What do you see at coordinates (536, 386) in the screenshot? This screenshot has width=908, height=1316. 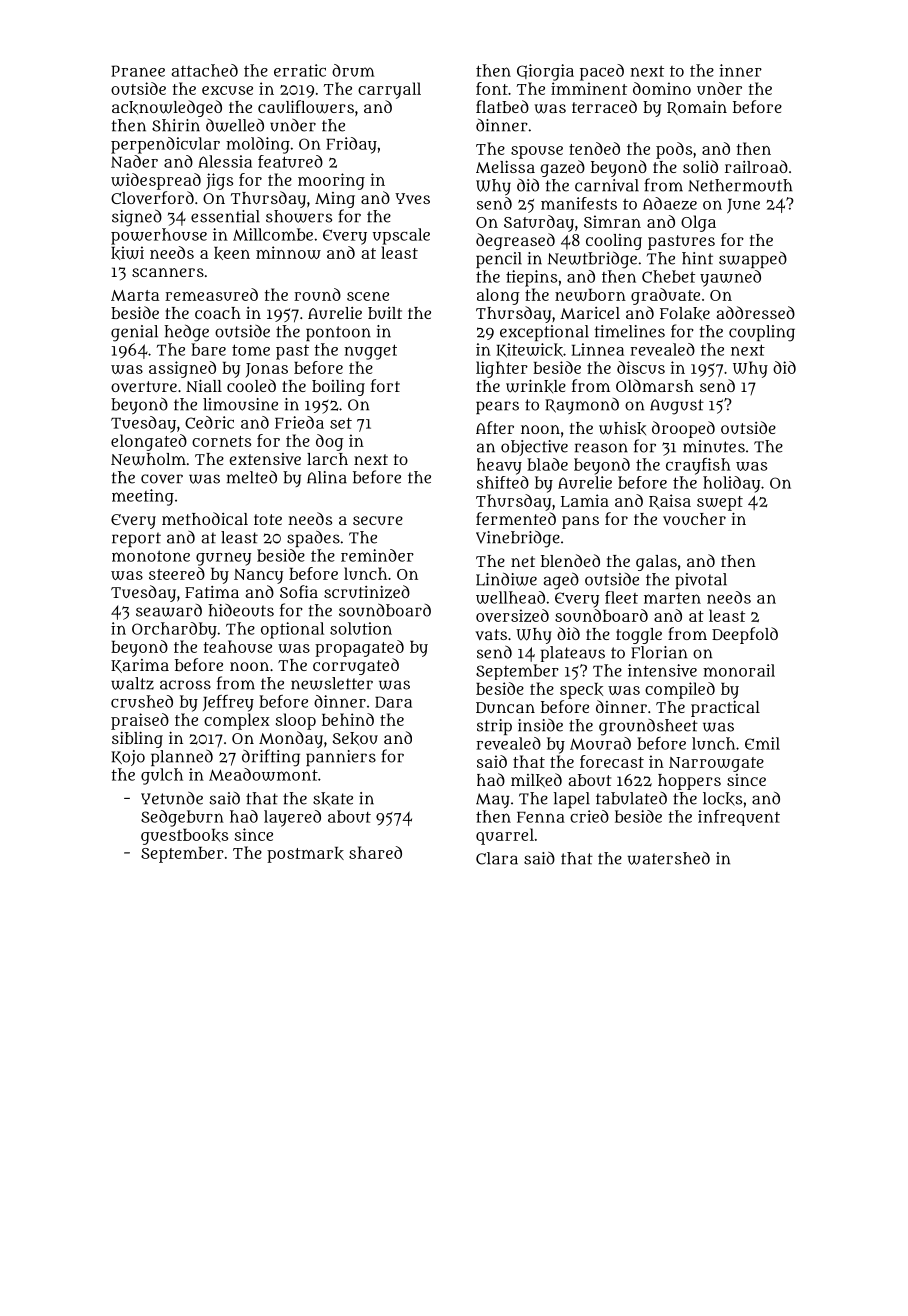 I see `wrinkle` at bounding box center [536, 386].
